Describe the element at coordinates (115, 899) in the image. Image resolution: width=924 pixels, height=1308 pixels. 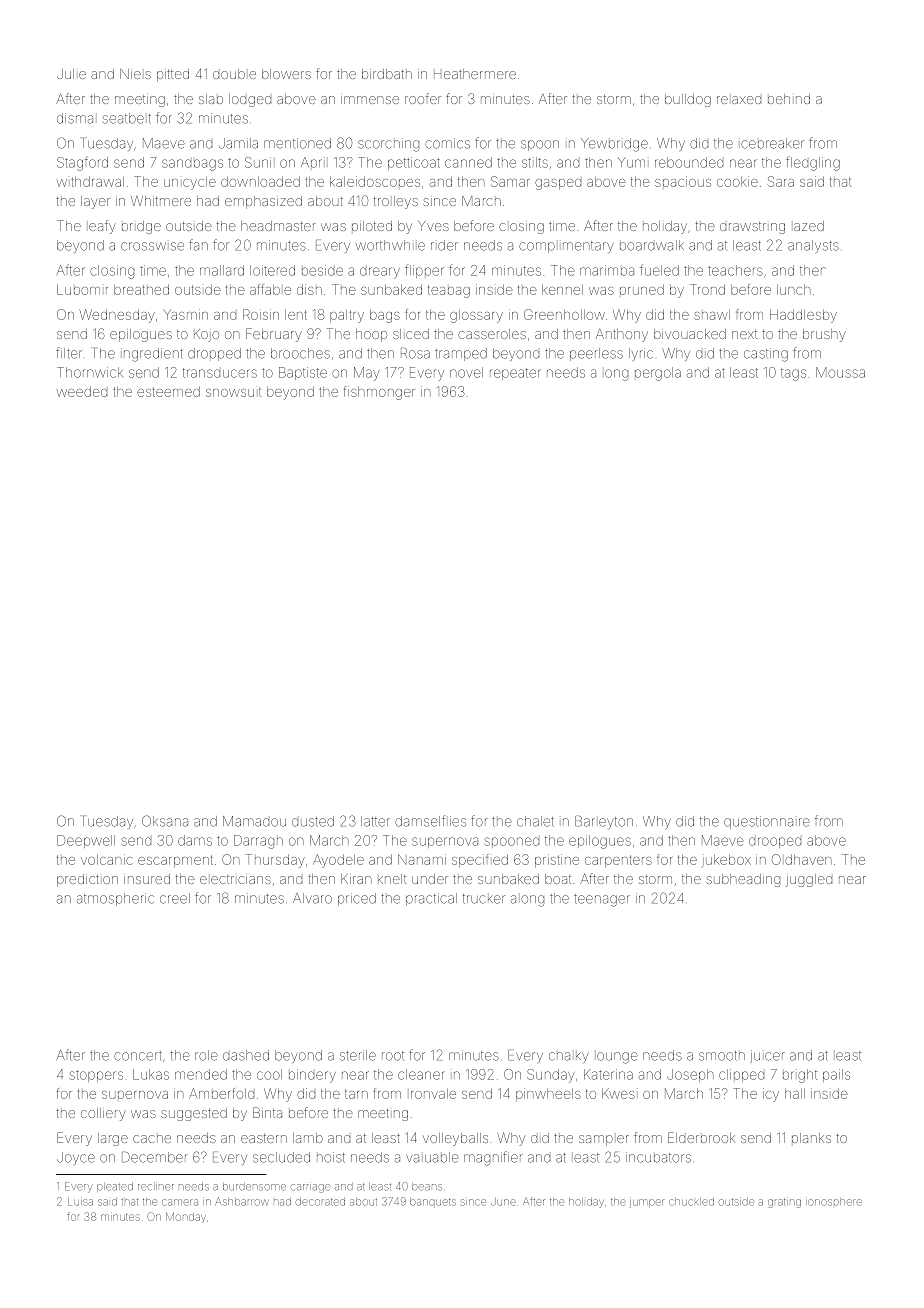
I see `atmospheric` at that location.
